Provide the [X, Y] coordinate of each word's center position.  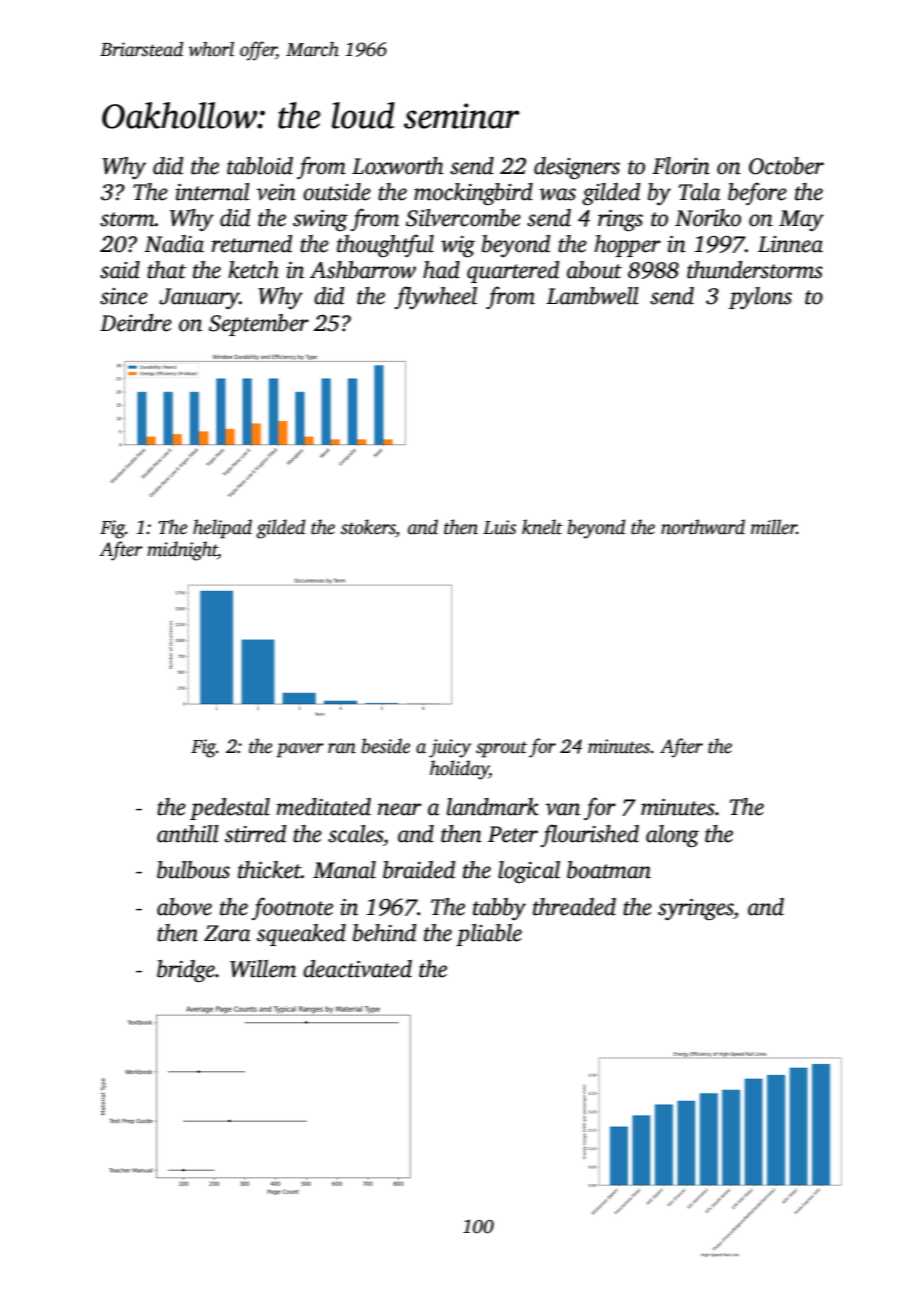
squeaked [301, 935]
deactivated [357, 969]
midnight [182, 551]
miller [774, 527]
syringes [696, 909]
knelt [542, 527]
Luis [499, 527]
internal [212, 192]
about [594, 270]
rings [620, 220]
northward [703, 527]
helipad [222, 529]
